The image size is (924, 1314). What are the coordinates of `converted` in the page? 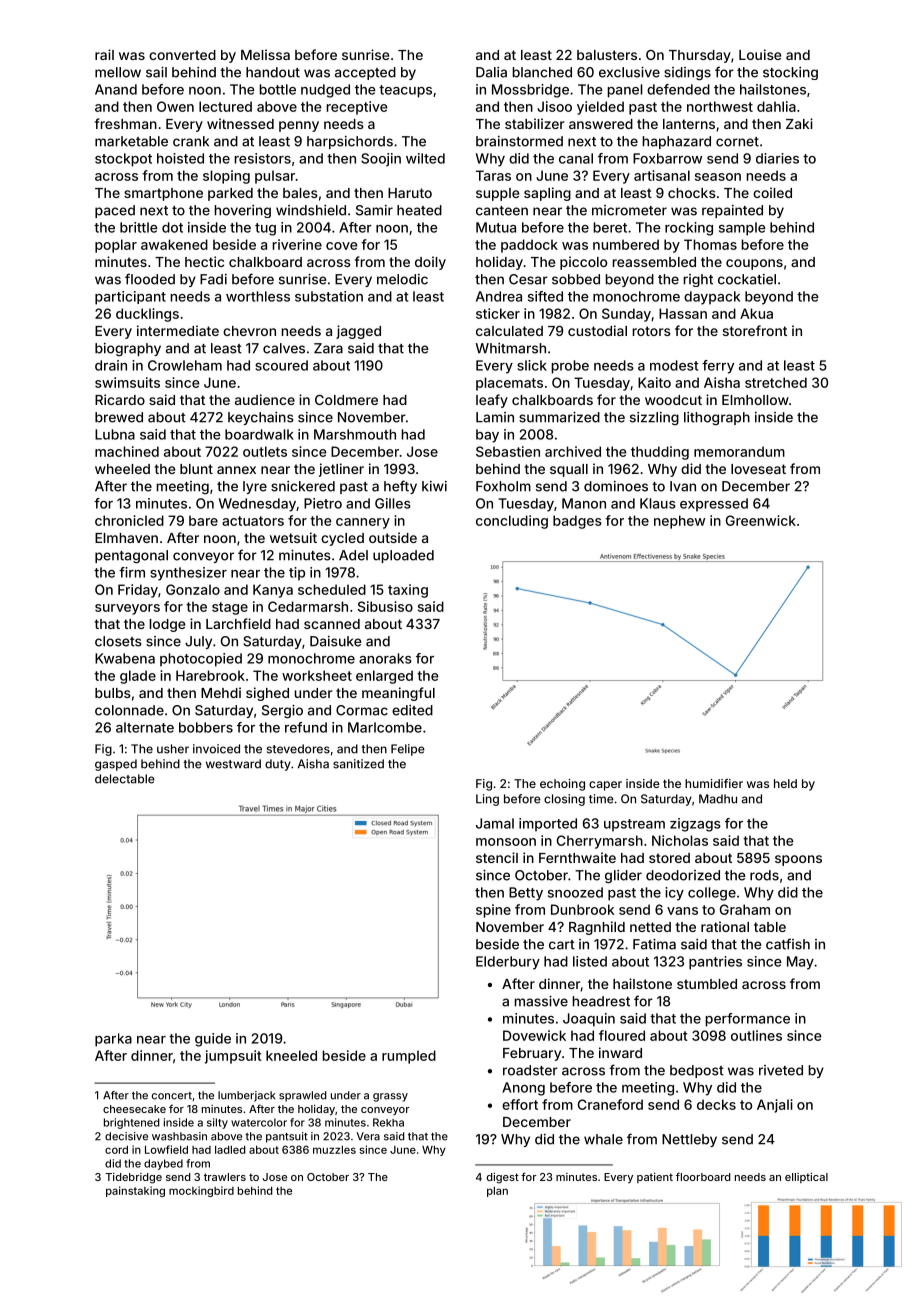 It's located at (182, 55).
